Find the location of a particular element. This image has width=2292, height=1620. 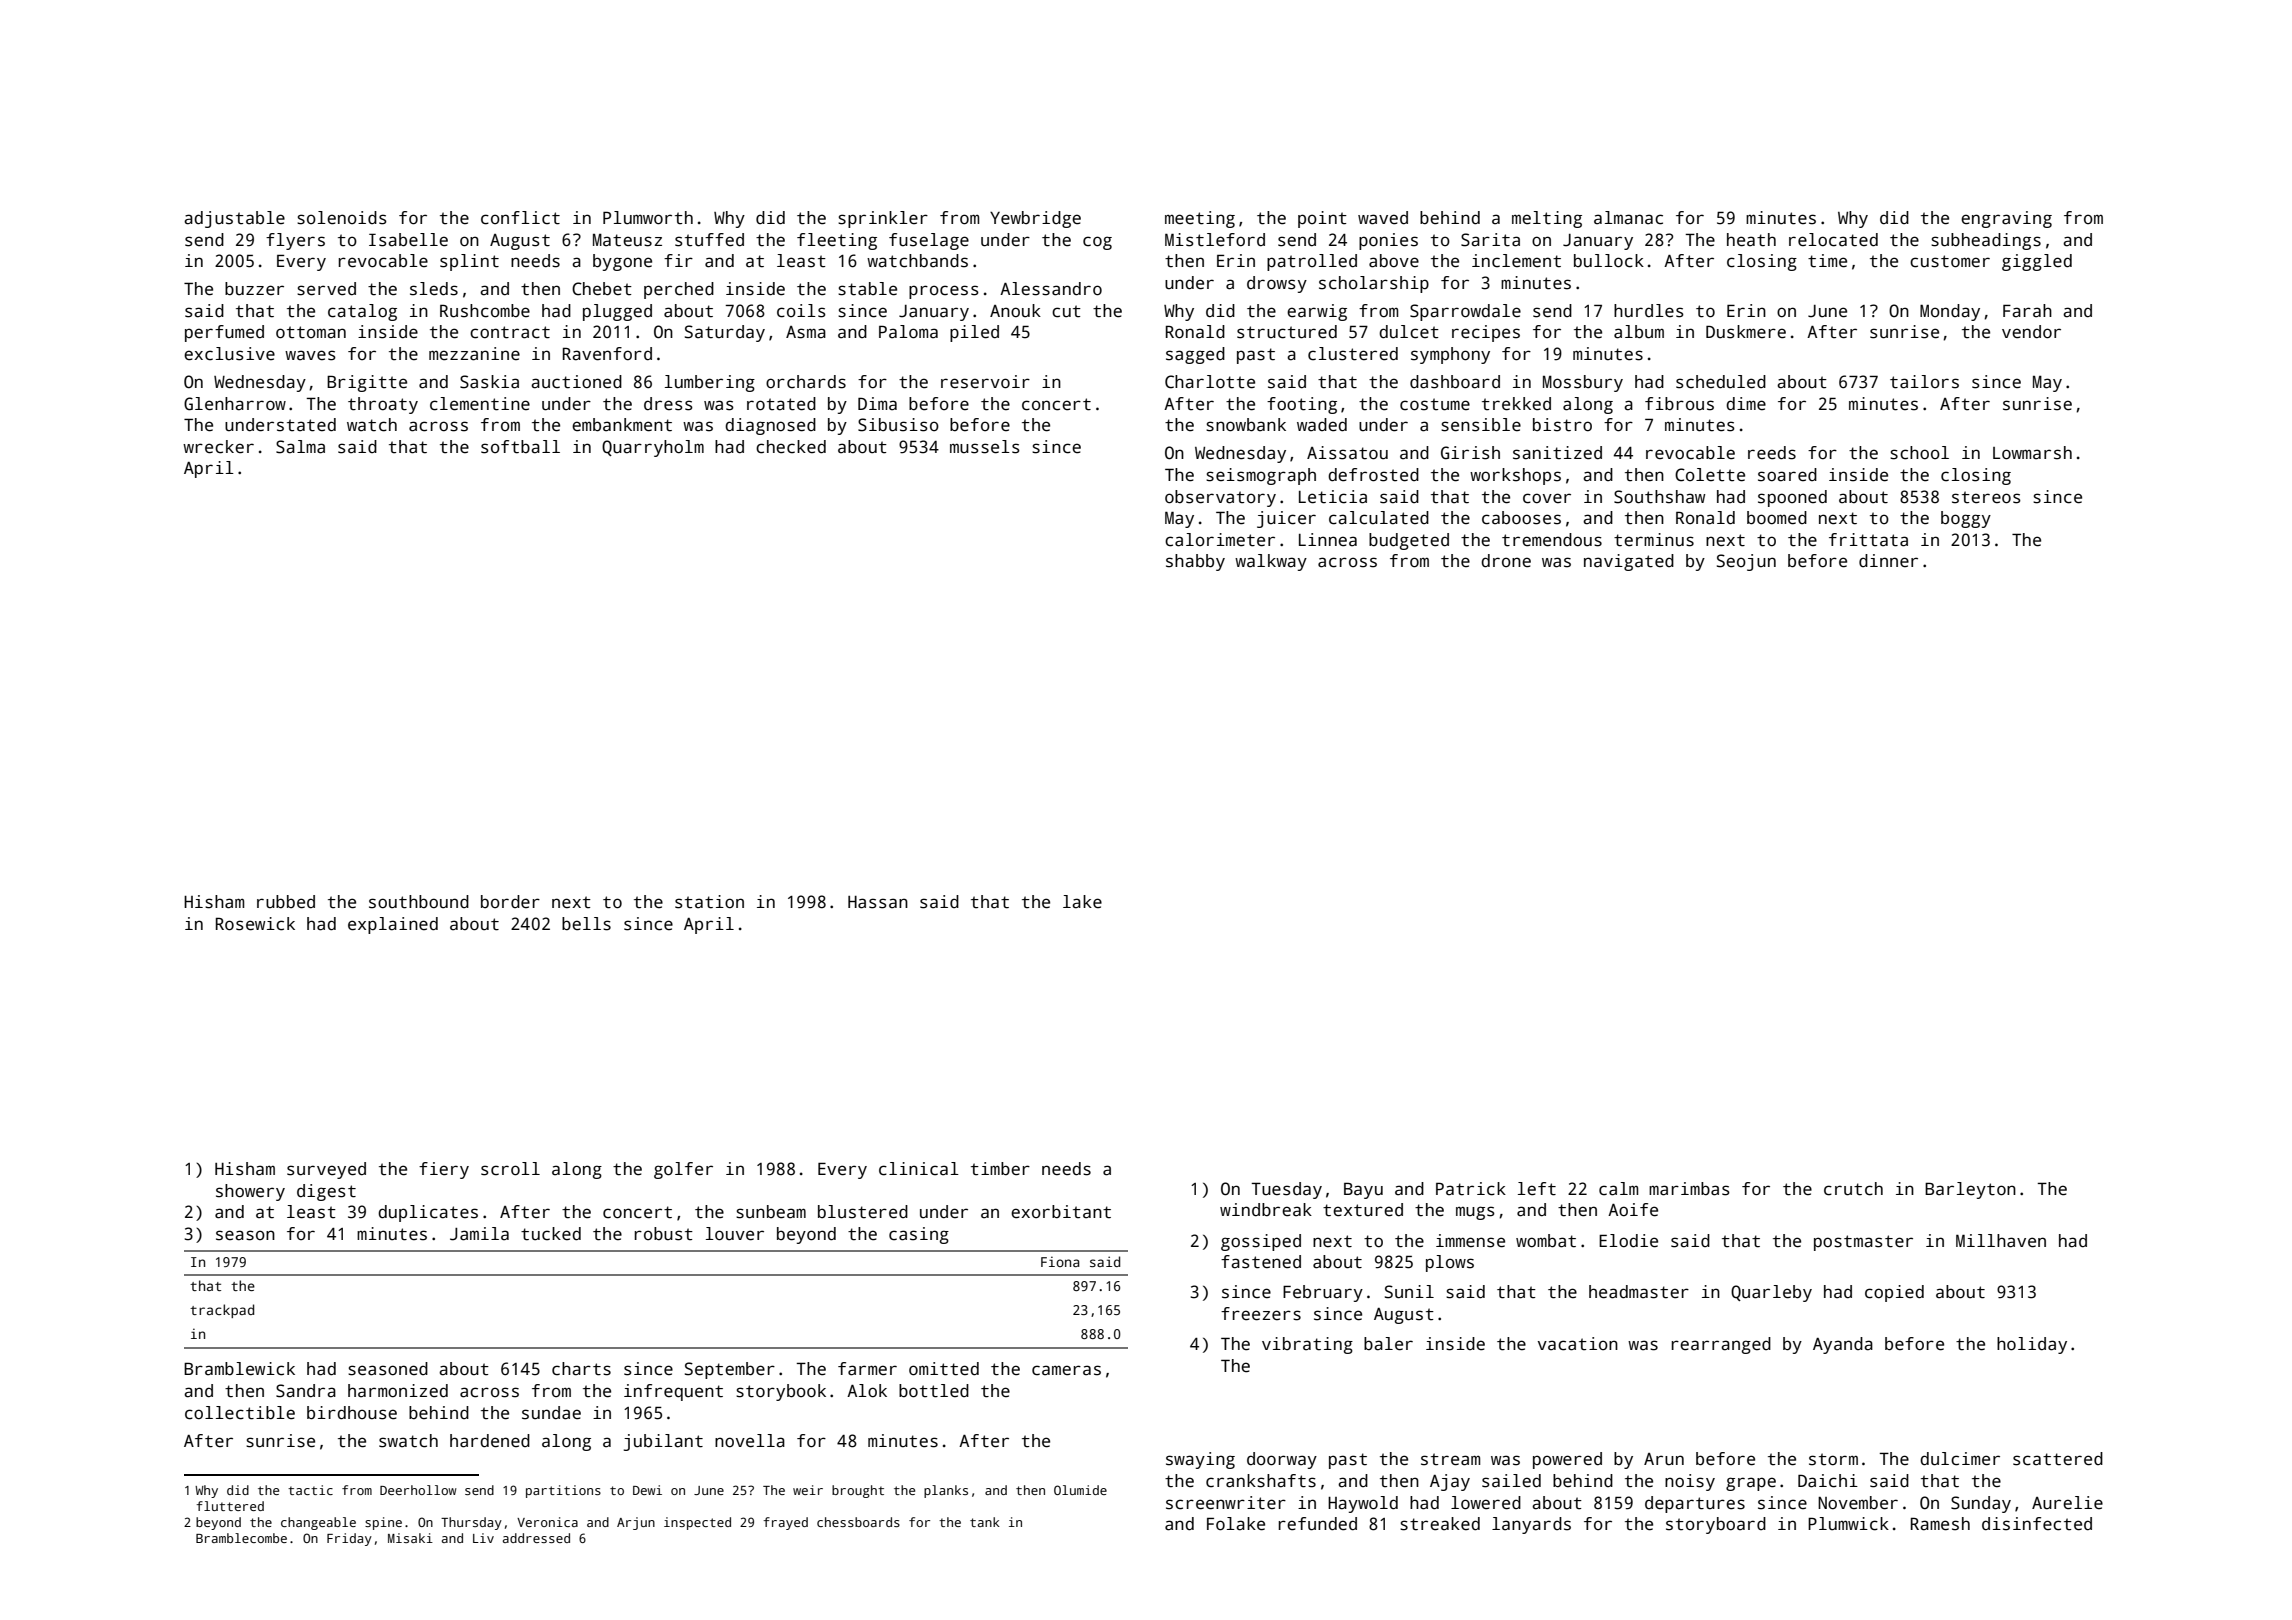

Seojun is located at coordinates (1746, 562).
